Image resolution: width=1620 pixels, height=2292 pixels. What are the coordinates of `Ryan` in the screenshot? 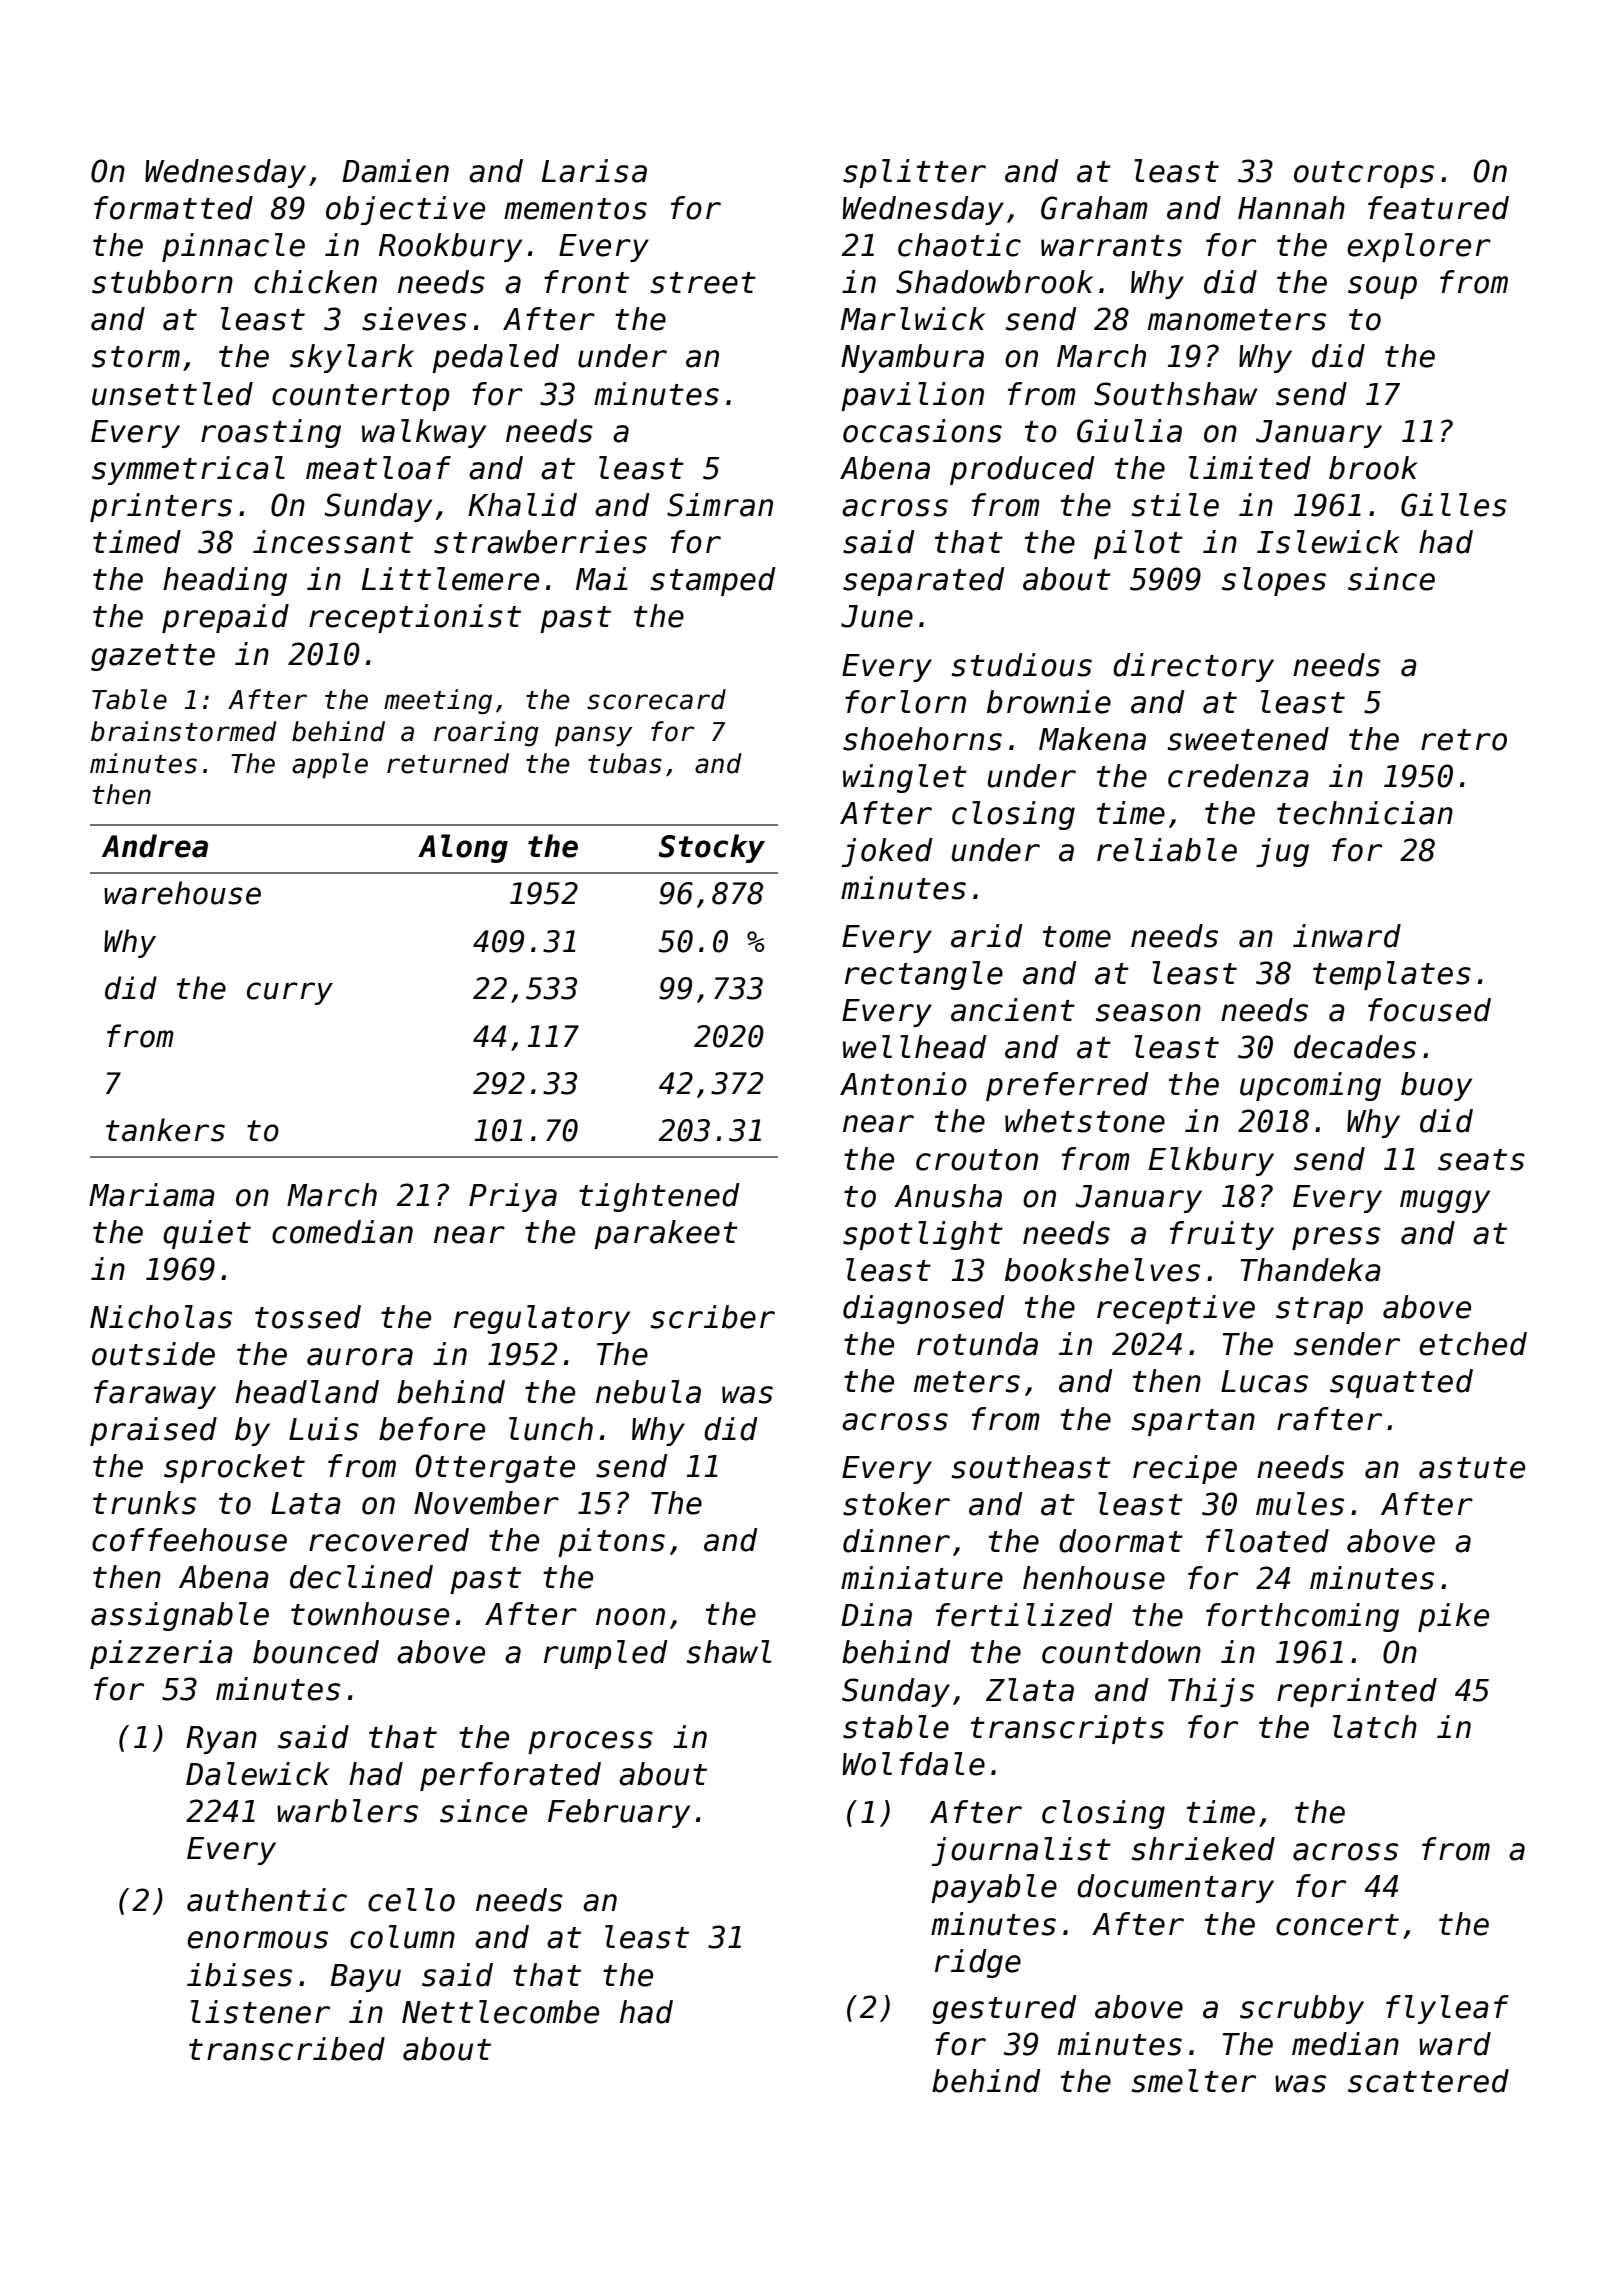 It's located at (221, 1740).
